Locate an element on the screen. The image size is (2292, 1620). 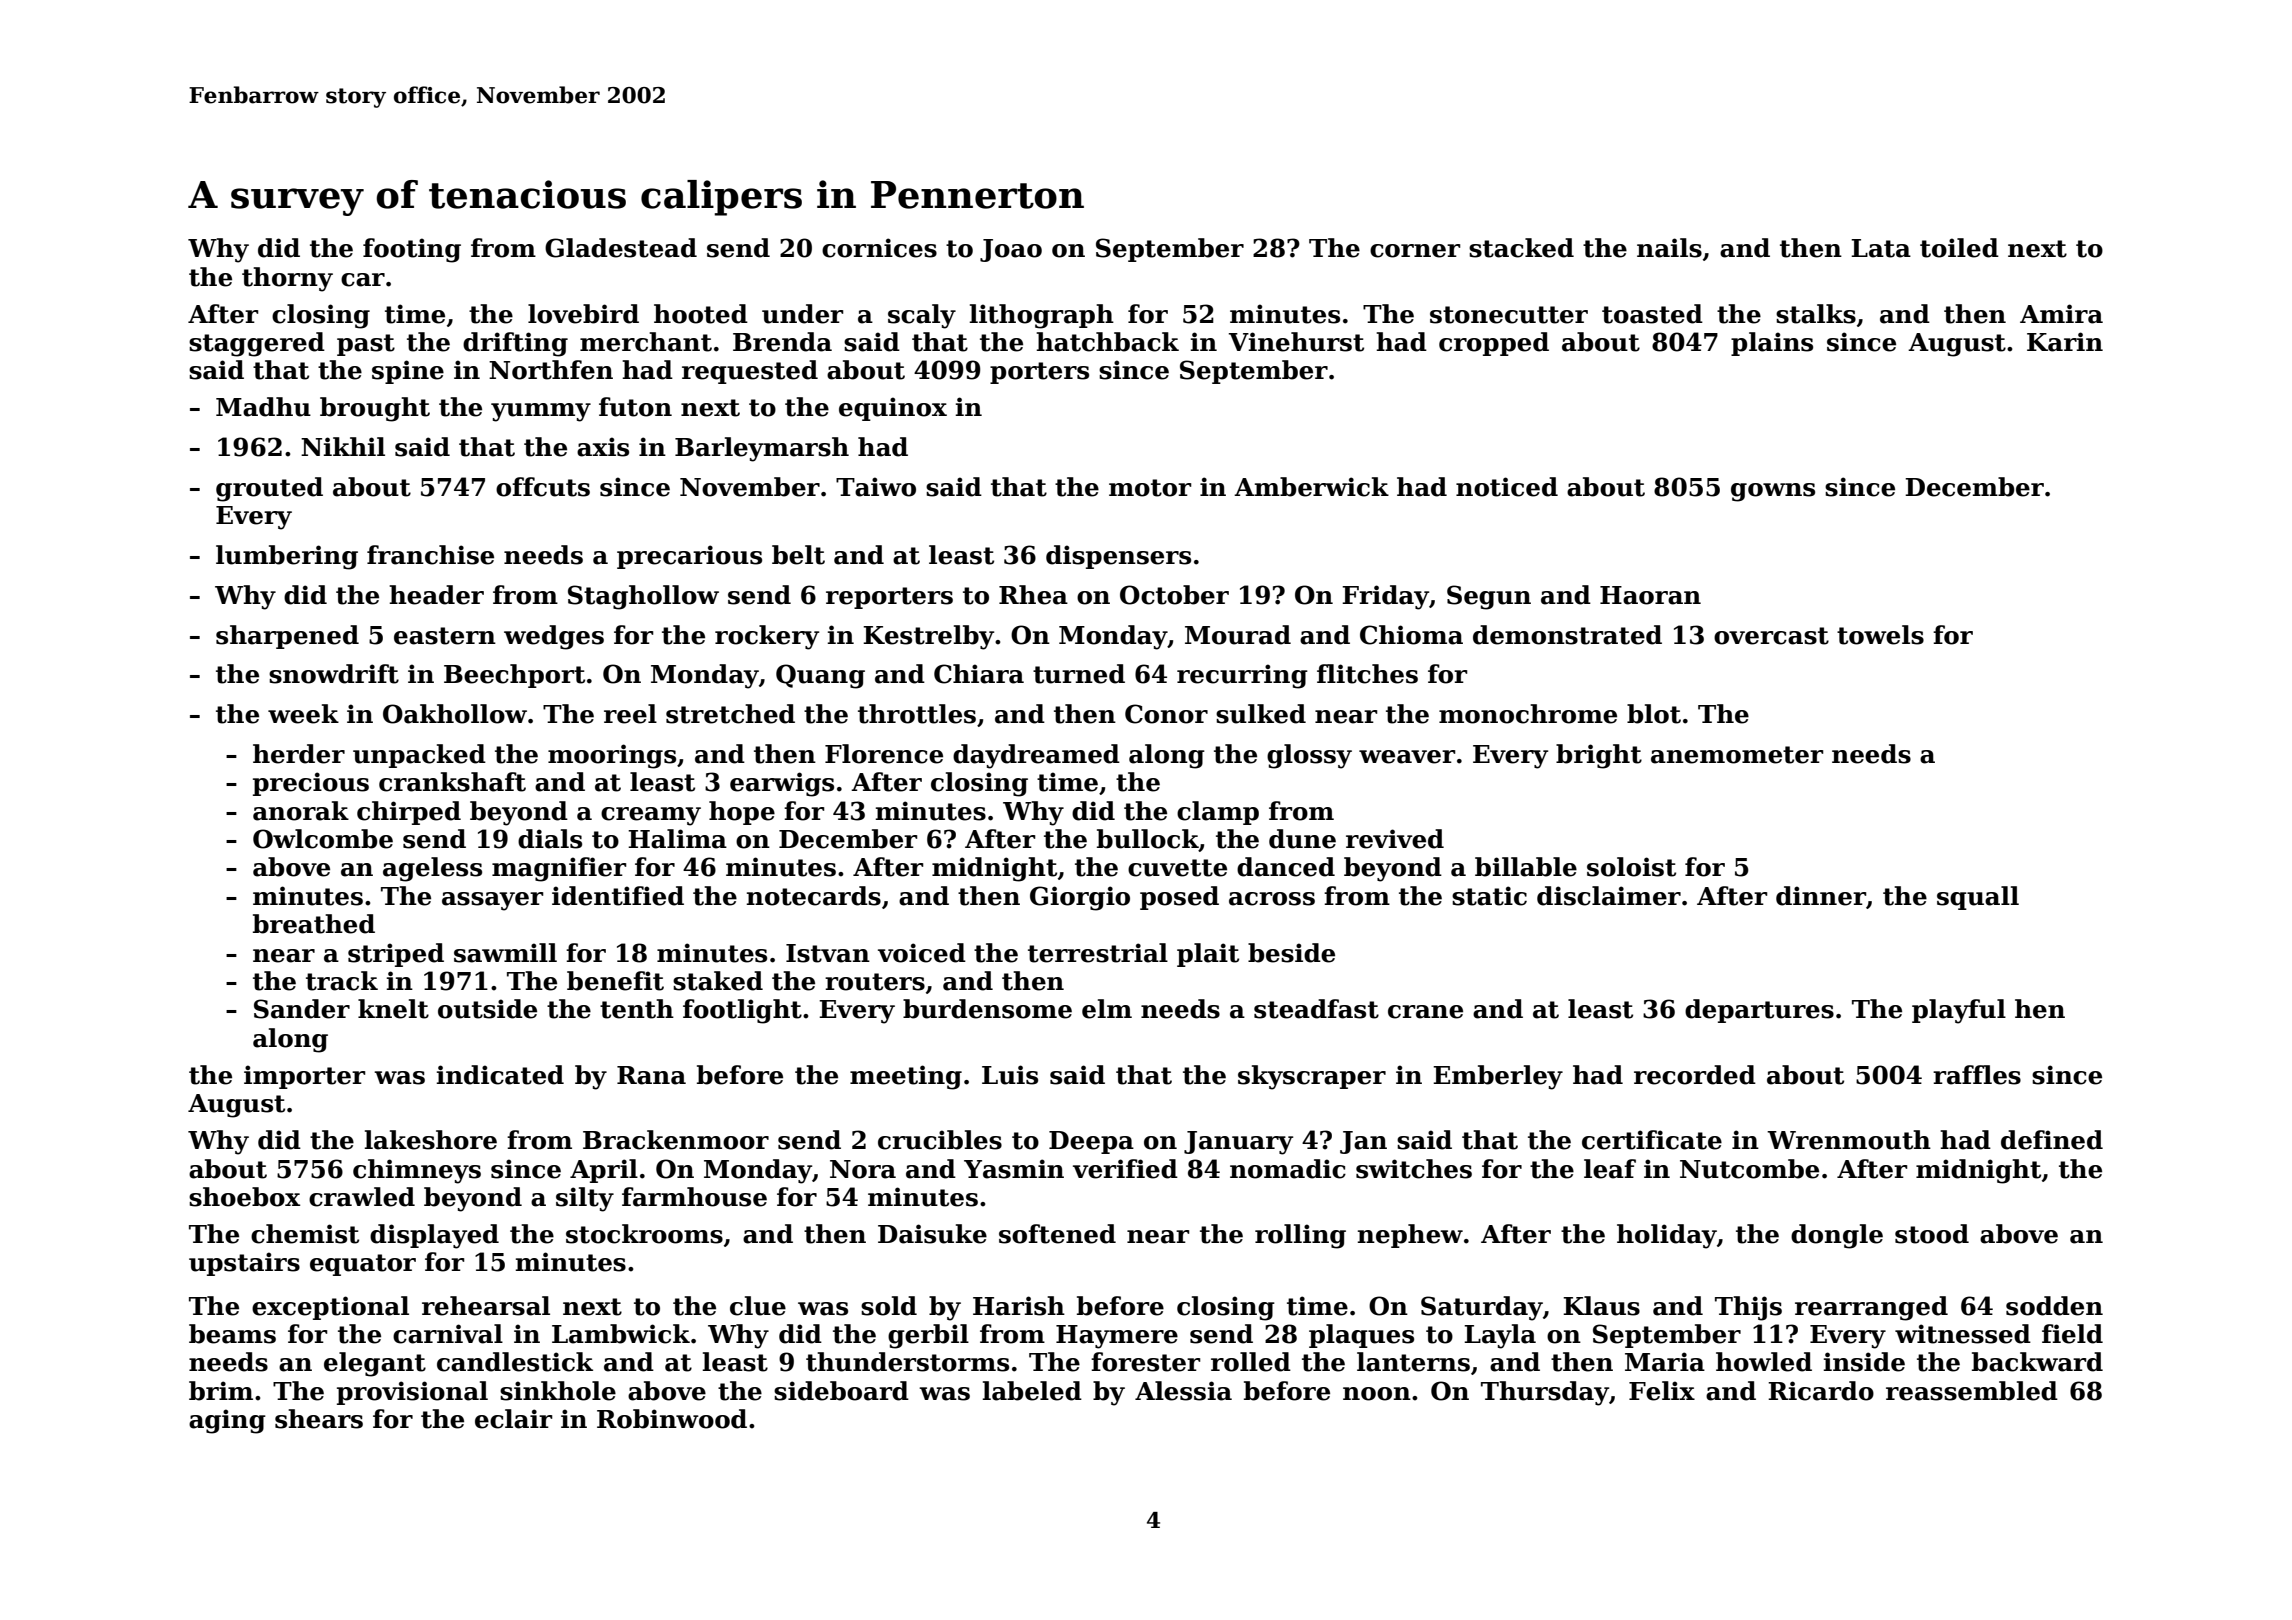
Vinehurst is located at coordinates (1296, 342).
